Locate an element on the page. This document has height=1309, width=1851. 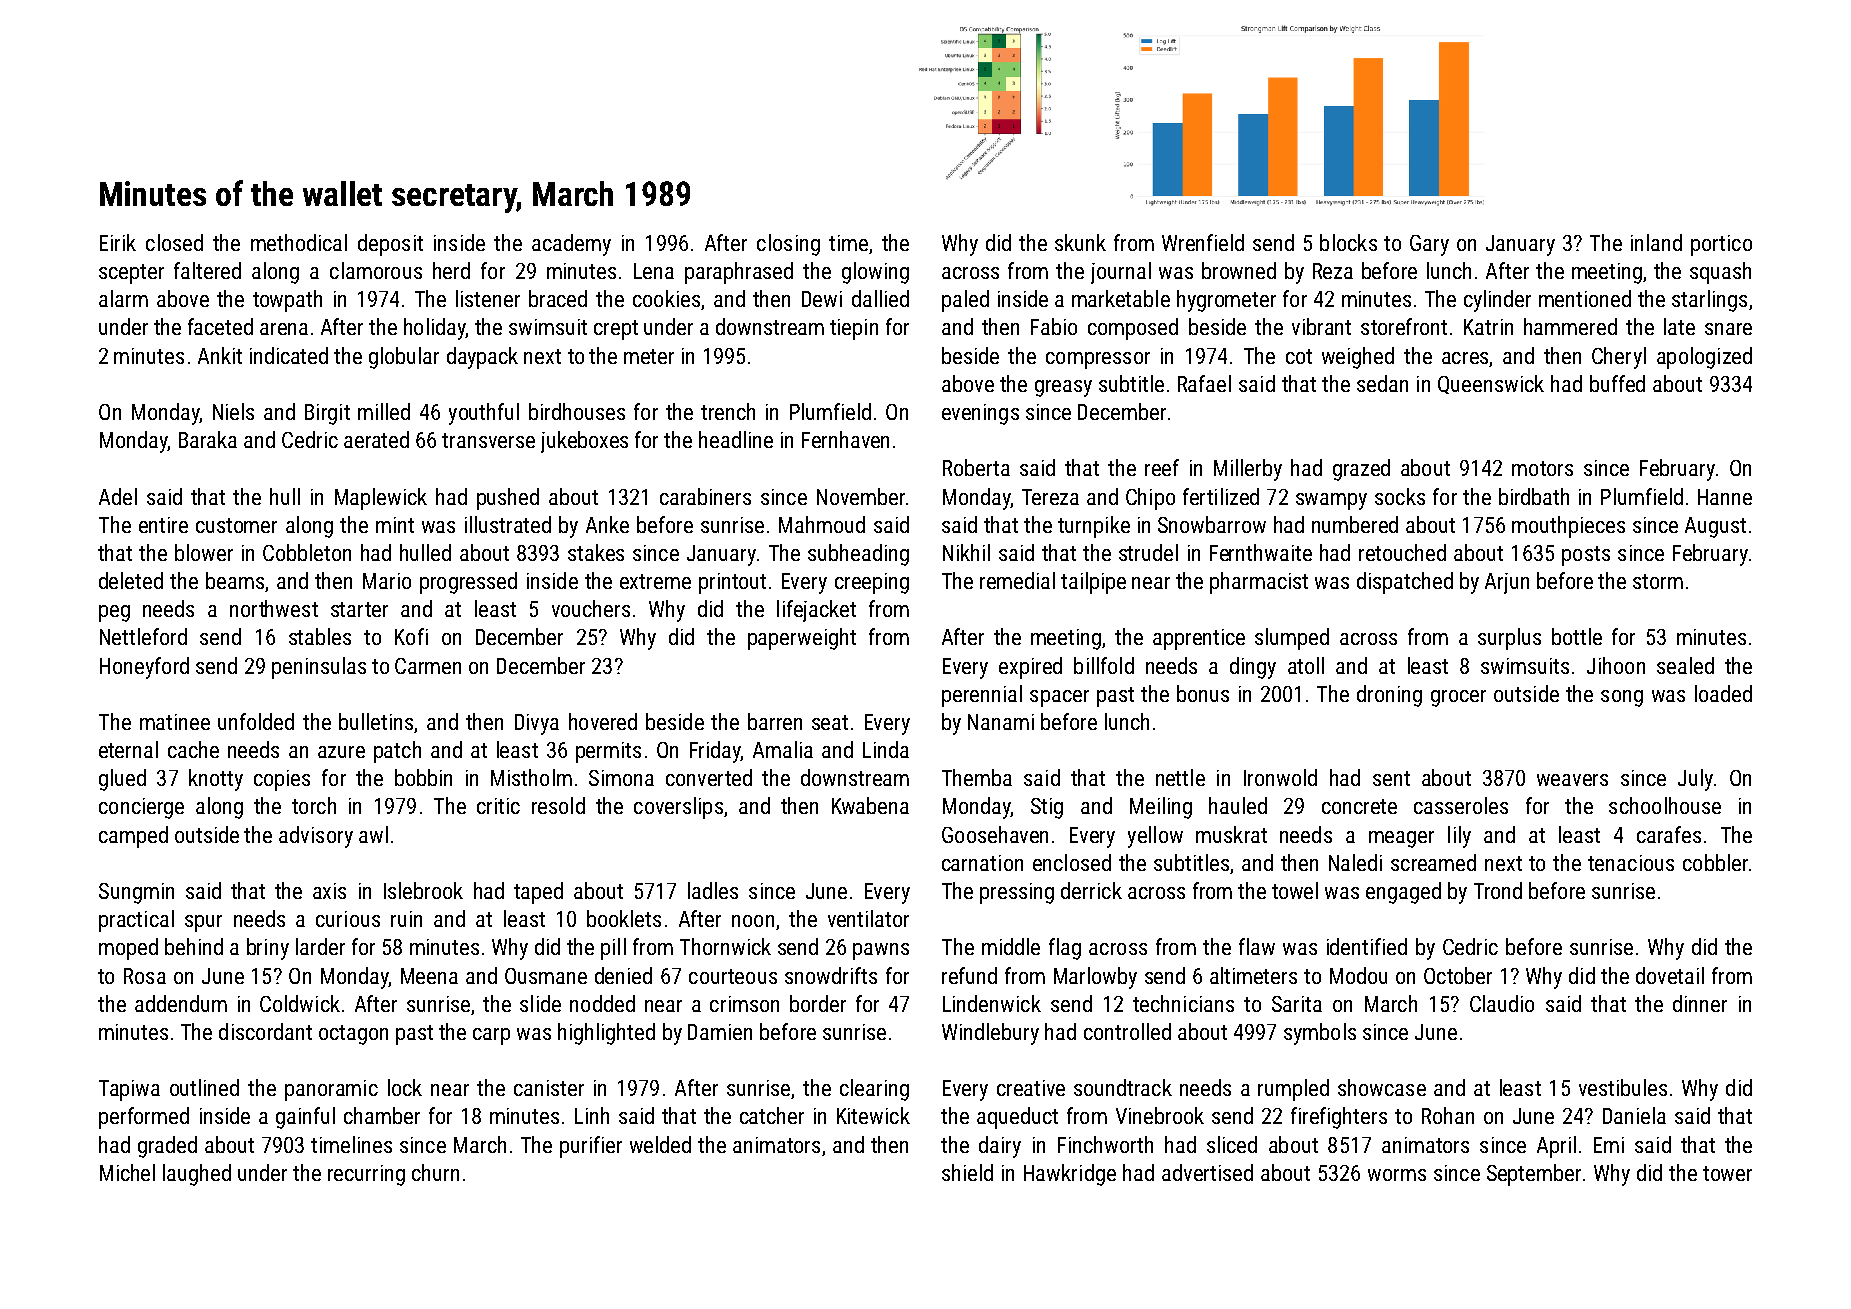
cache is located at coordinates (193, 749).
